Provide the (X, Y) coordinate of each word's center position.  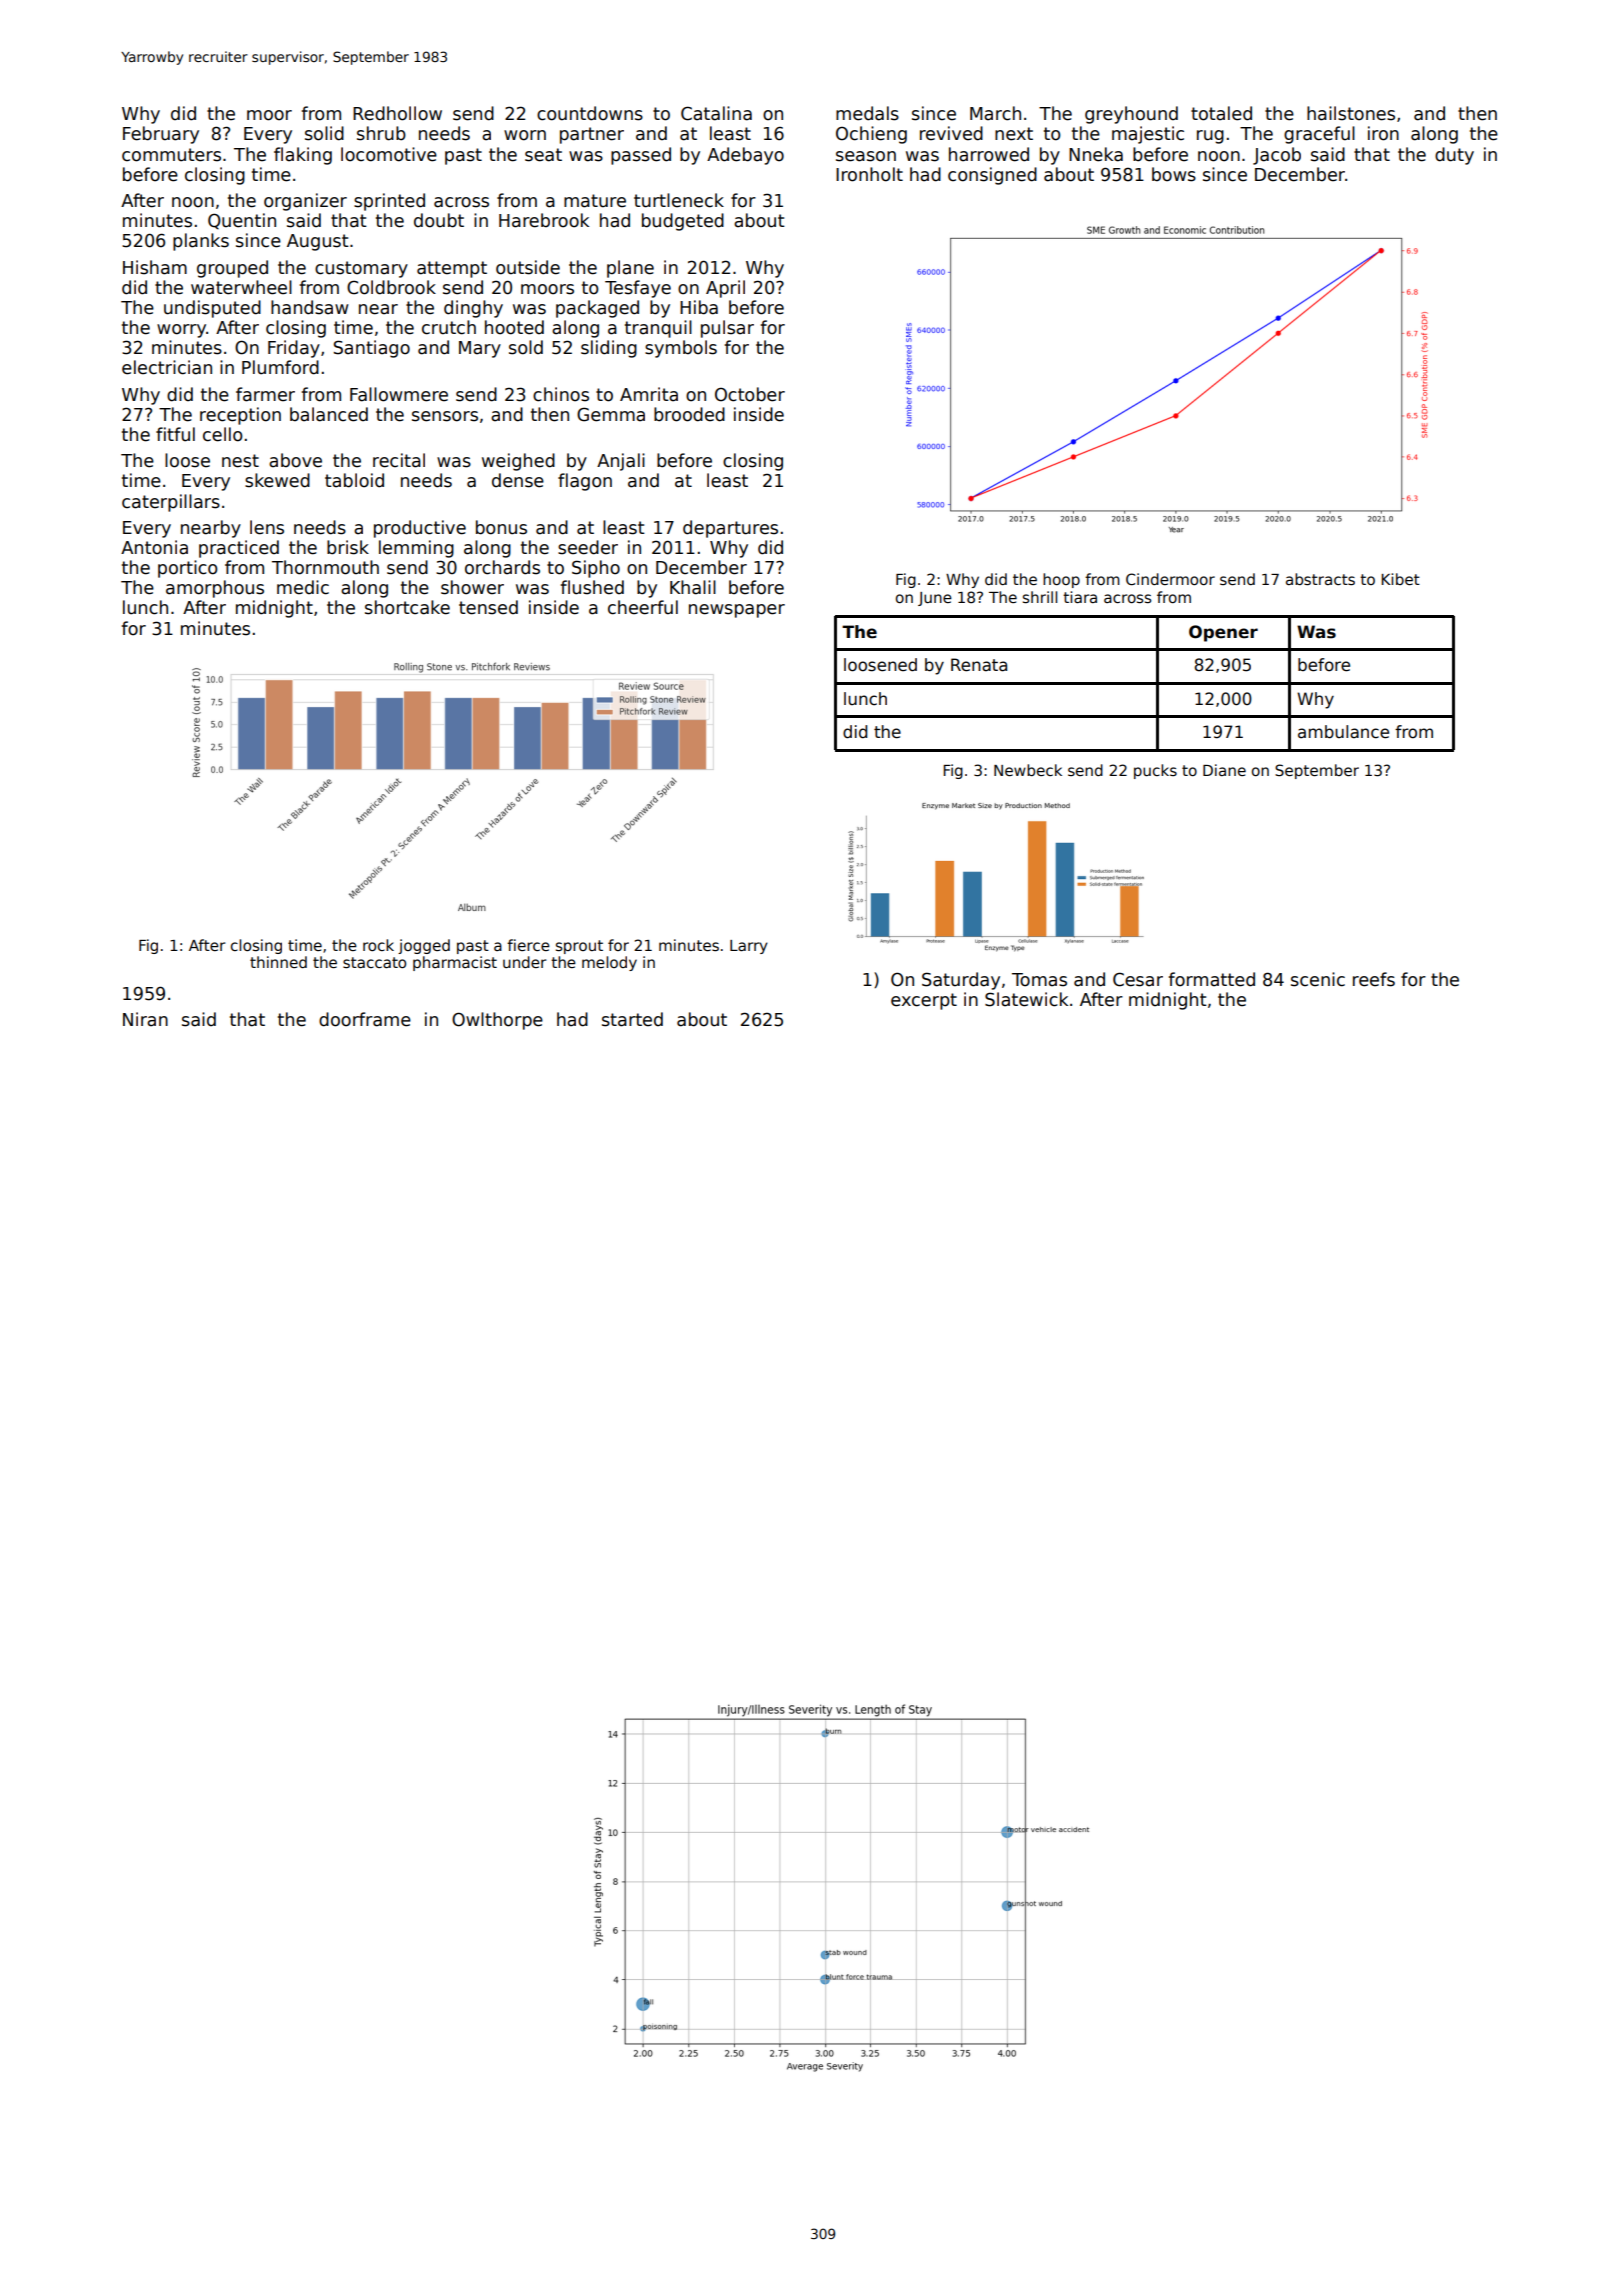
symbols (681, 349)
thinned (278, 962)
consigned (992, 176)
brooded (689, 414)
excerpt (924, 1001)
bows (1174, 174)
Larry (749, 947)
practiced (239, 549)
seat (543, 155)
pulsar (727, 329)
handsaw (309, 307)
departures (730, 529)
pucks (1155, 771)
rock (378, 945)
